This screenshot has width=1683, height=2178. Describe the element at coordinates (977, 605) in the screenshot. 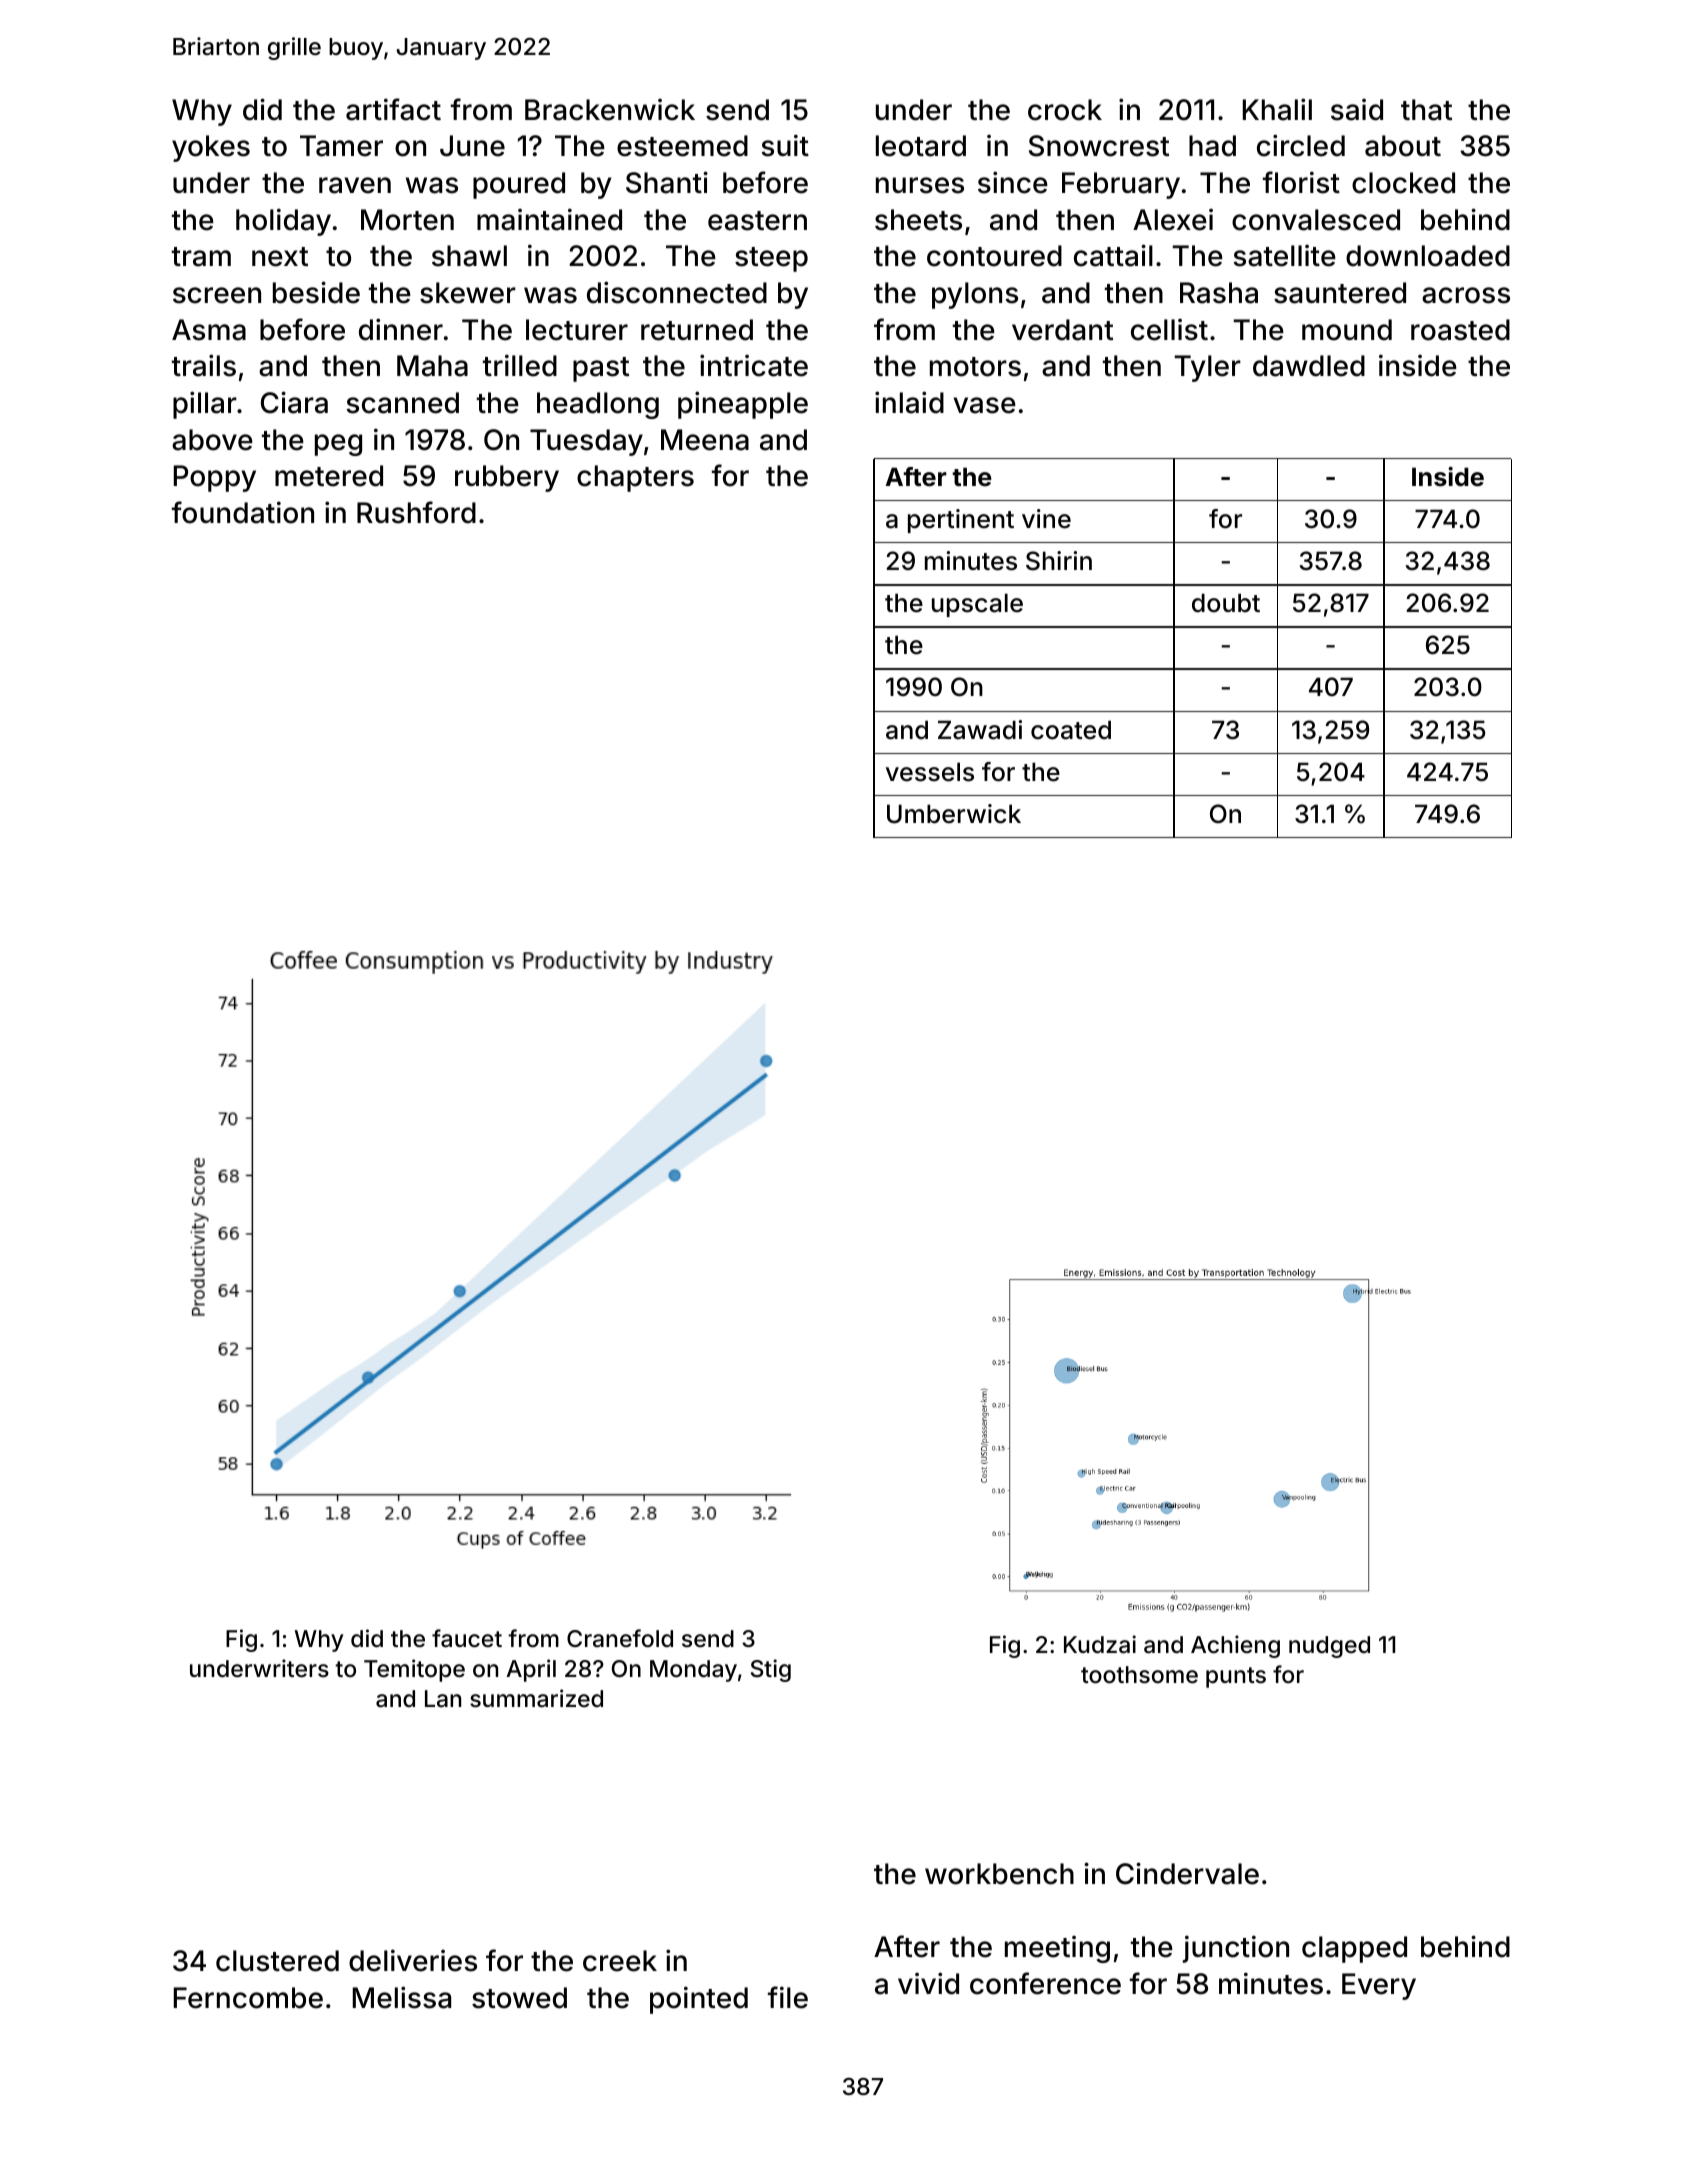

I see `upscale` at that location.
